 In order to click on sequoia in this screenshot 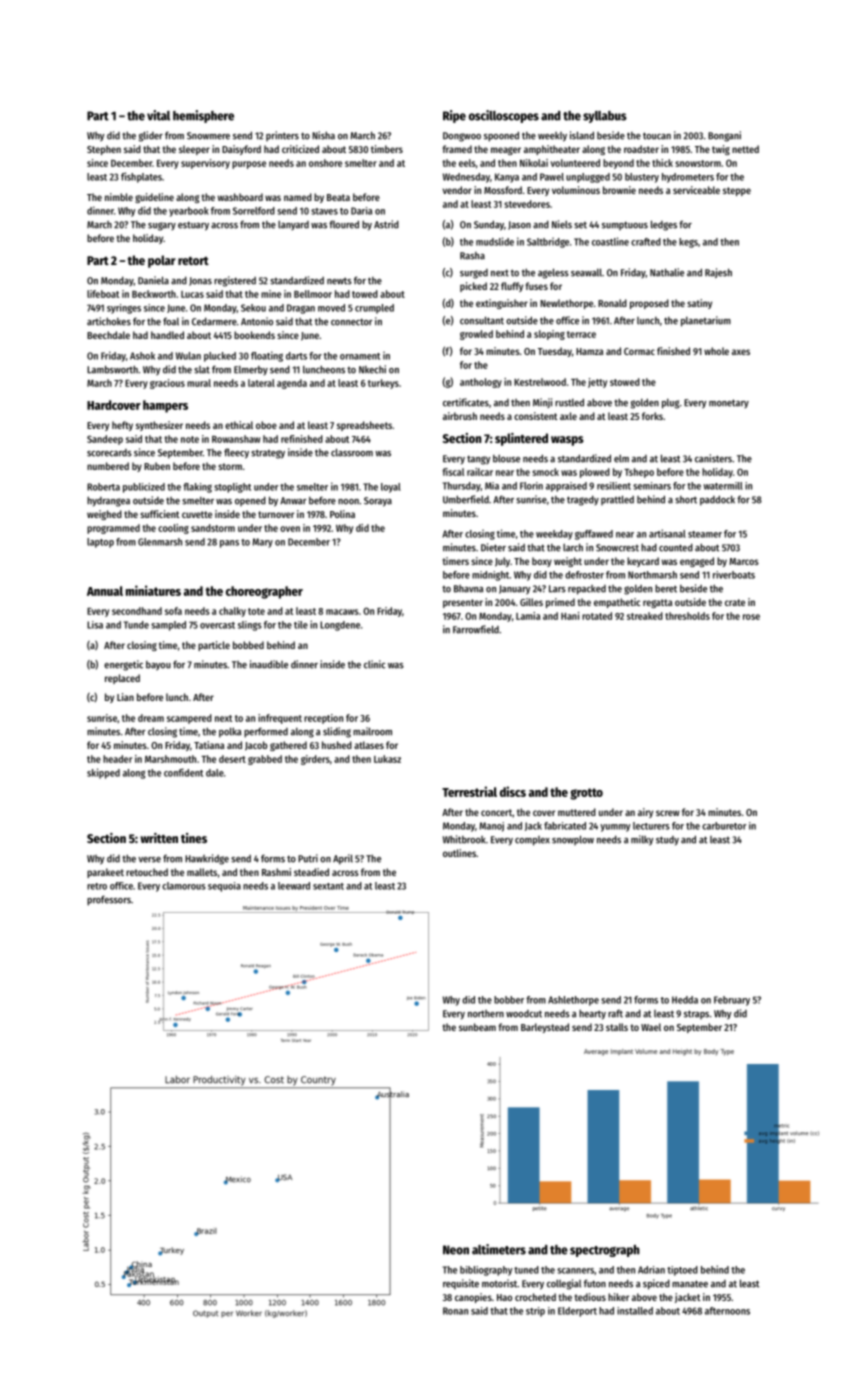, I will do `click(224, 887)`.
